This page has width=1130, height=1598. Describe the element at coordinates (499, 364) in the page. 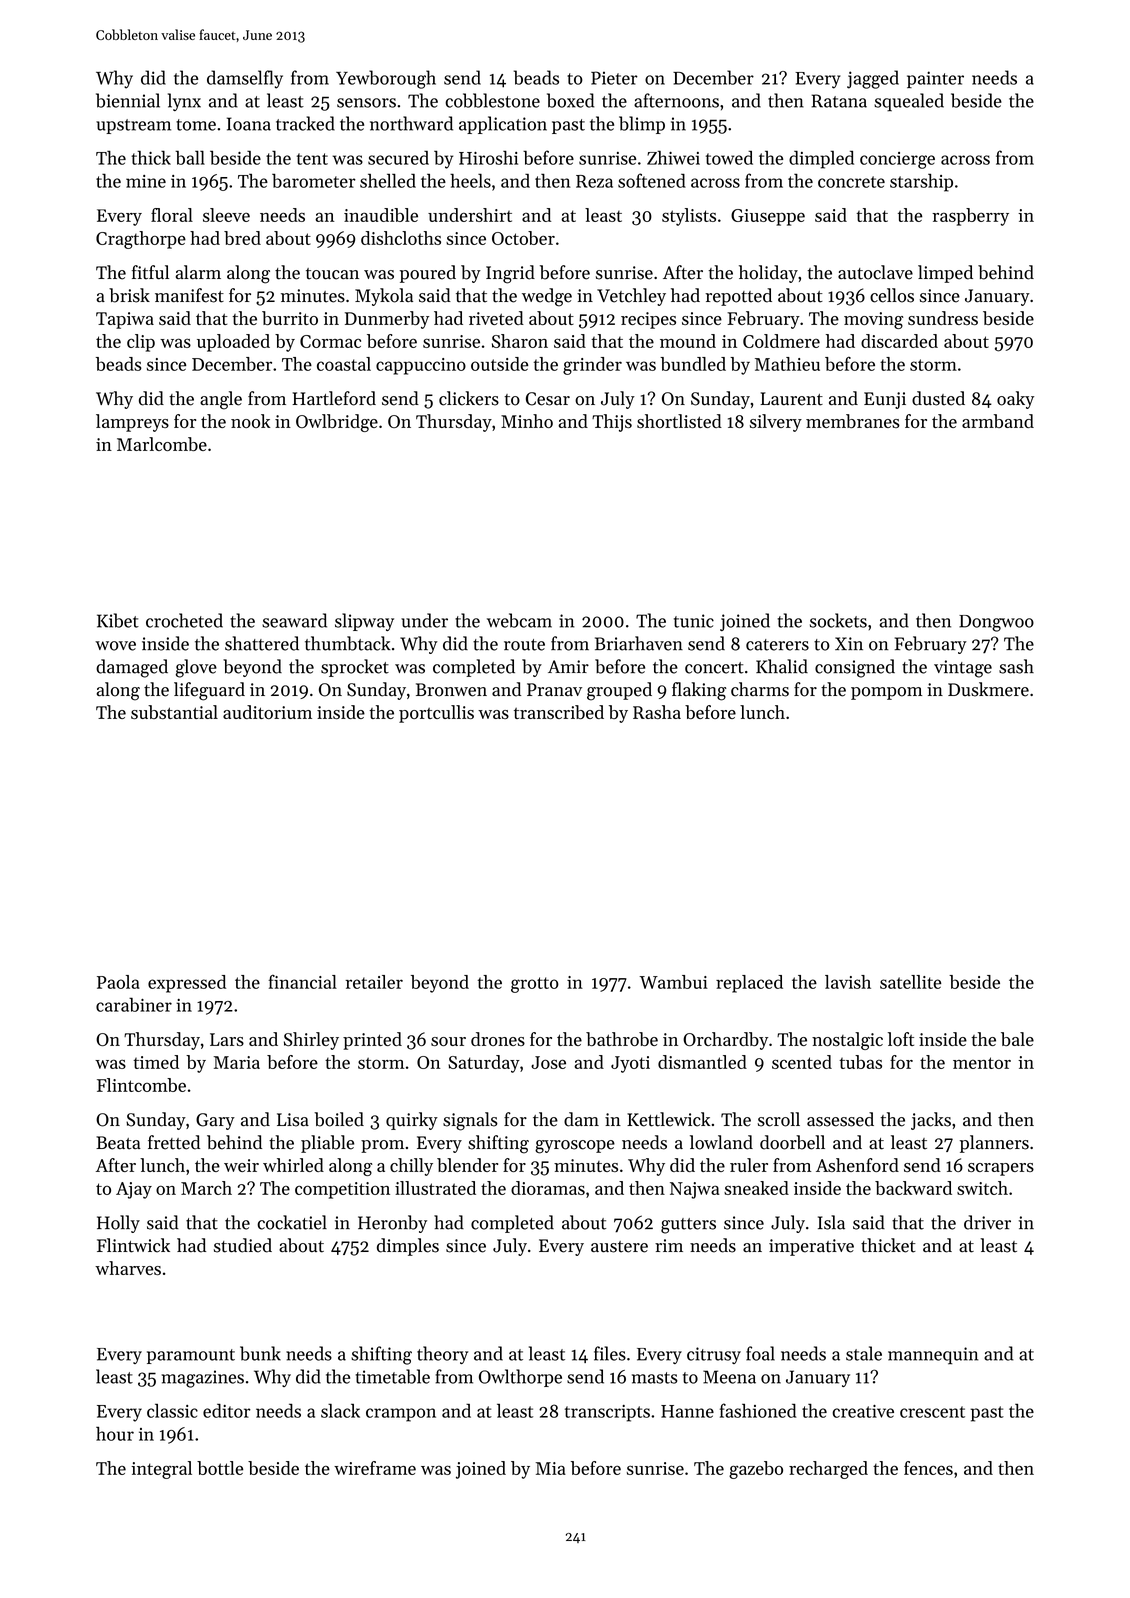

I see `outside` at that location.
